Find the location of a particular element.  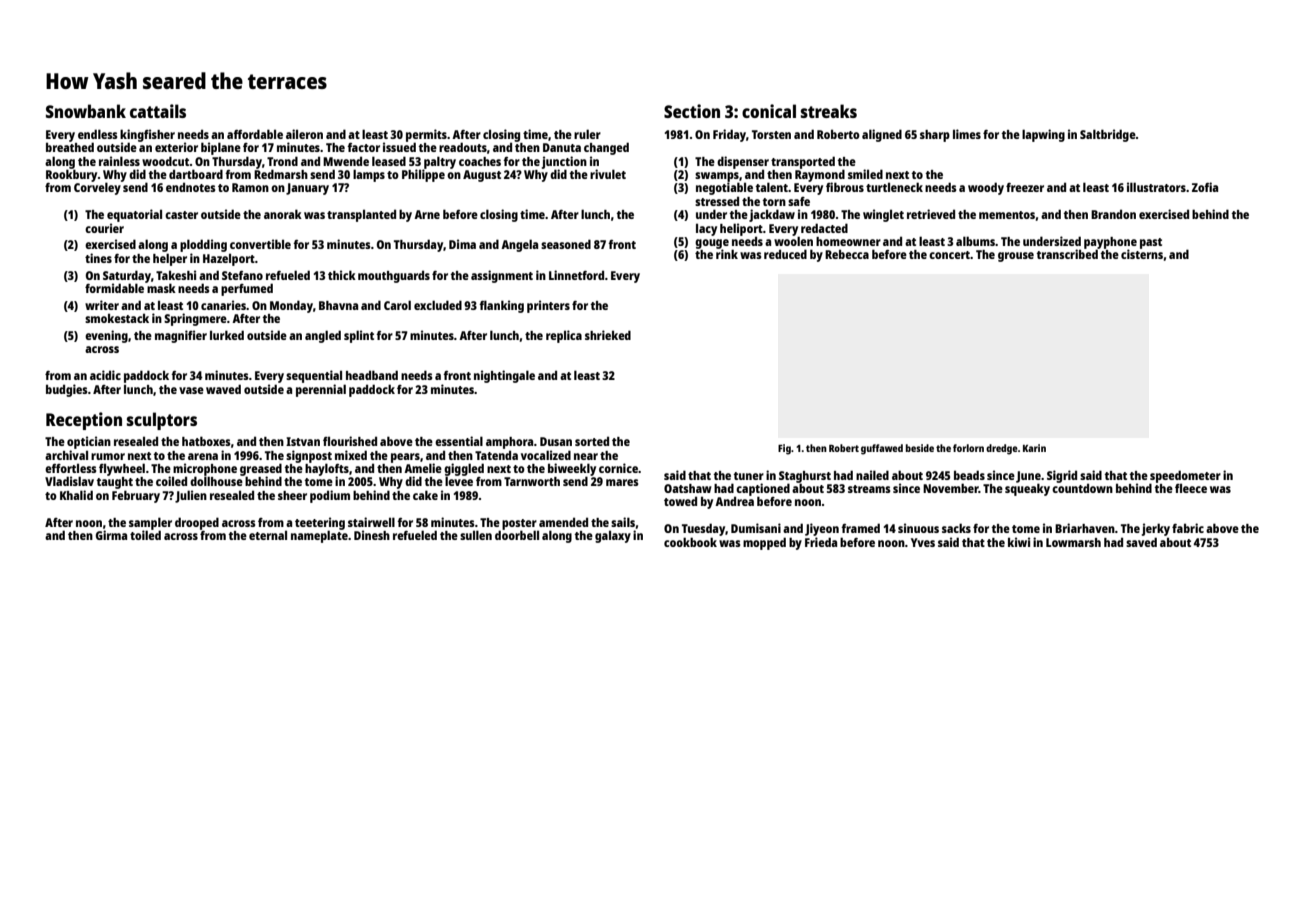

Snowbank is located at coordinates (86, 111).
